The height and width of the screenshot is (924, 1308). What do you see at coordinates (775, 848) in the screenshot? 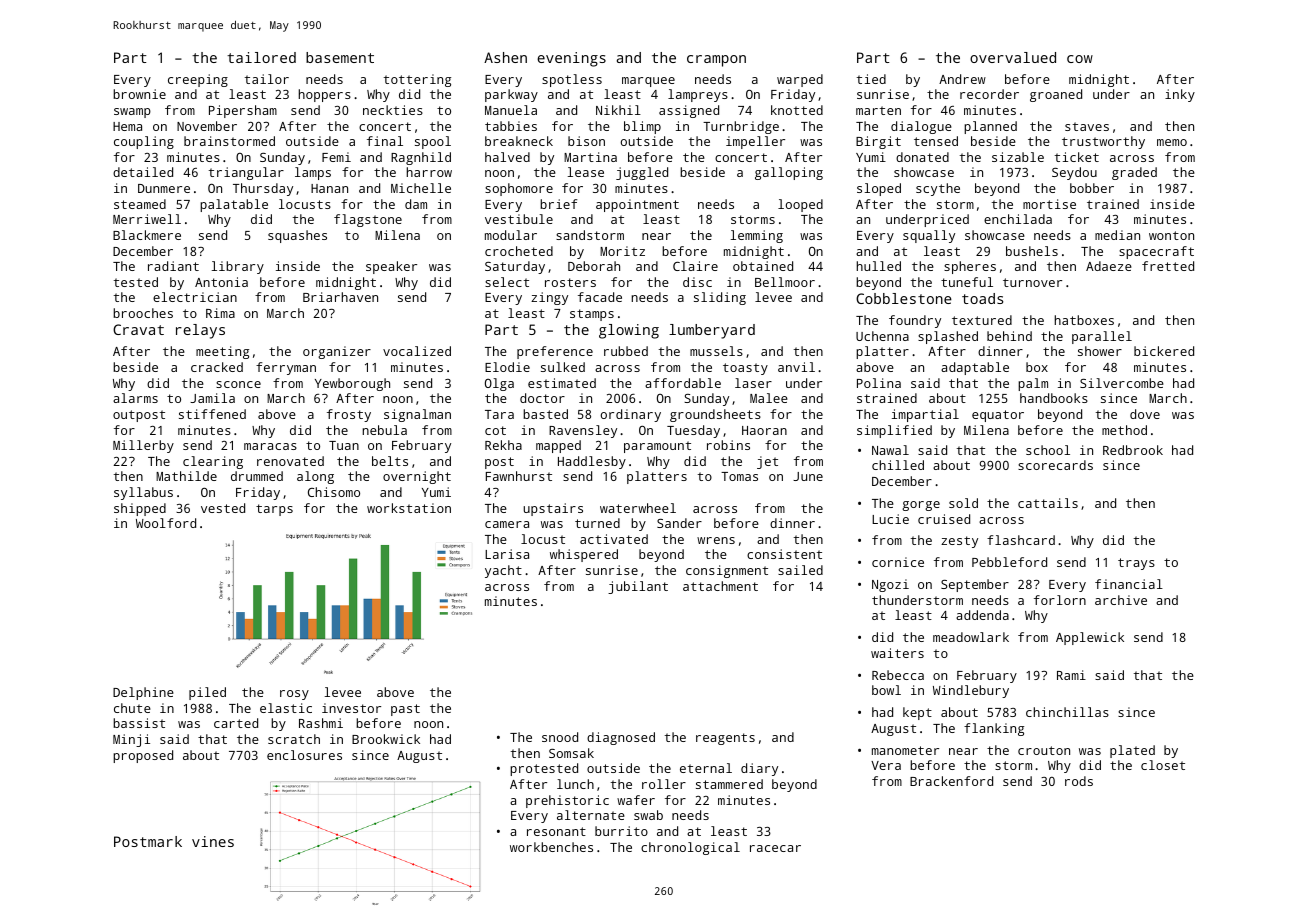
I see `racecar` at bounding box center [775, 848].
